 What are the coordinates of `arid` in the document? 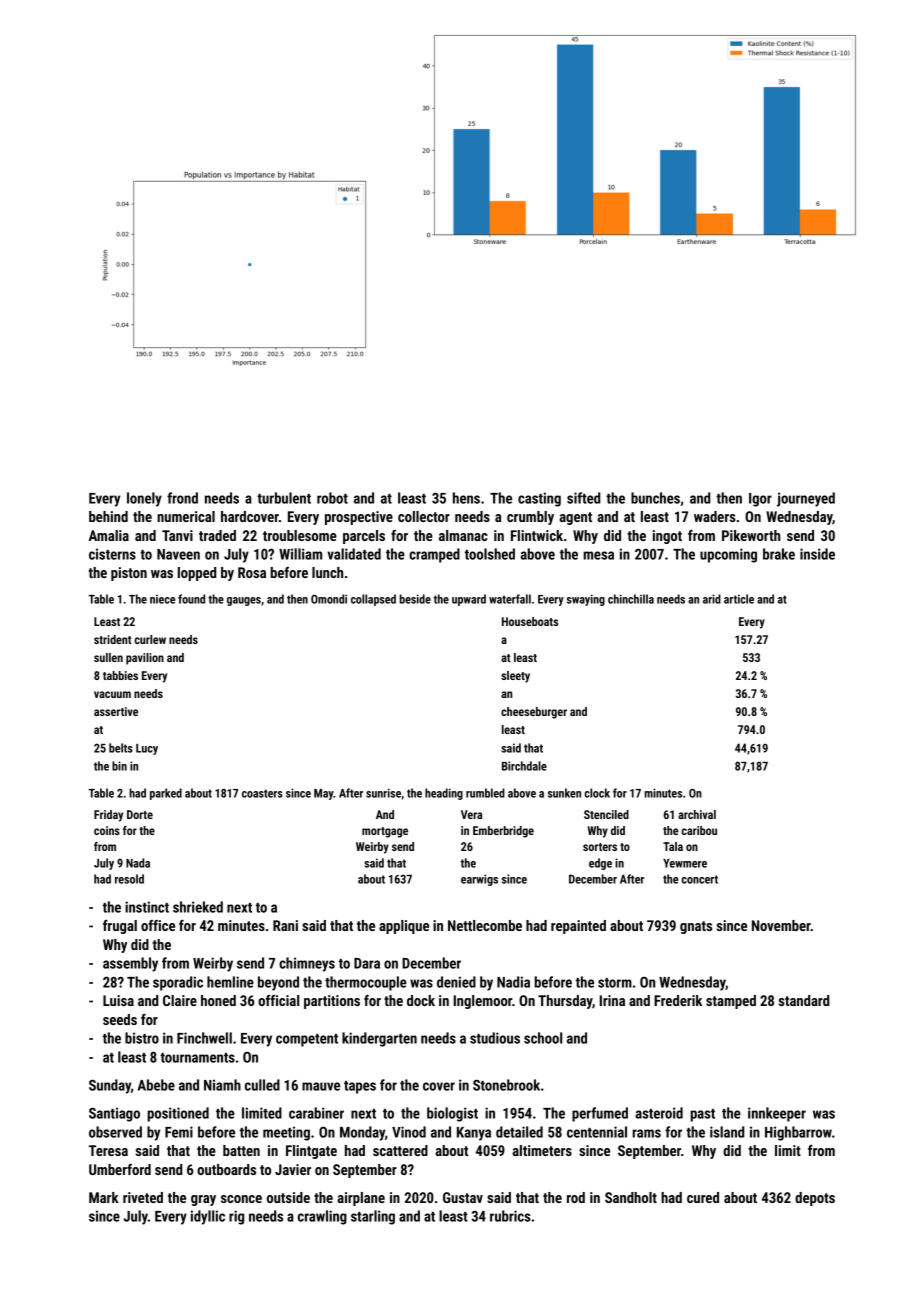 It's located at (712, 599).
